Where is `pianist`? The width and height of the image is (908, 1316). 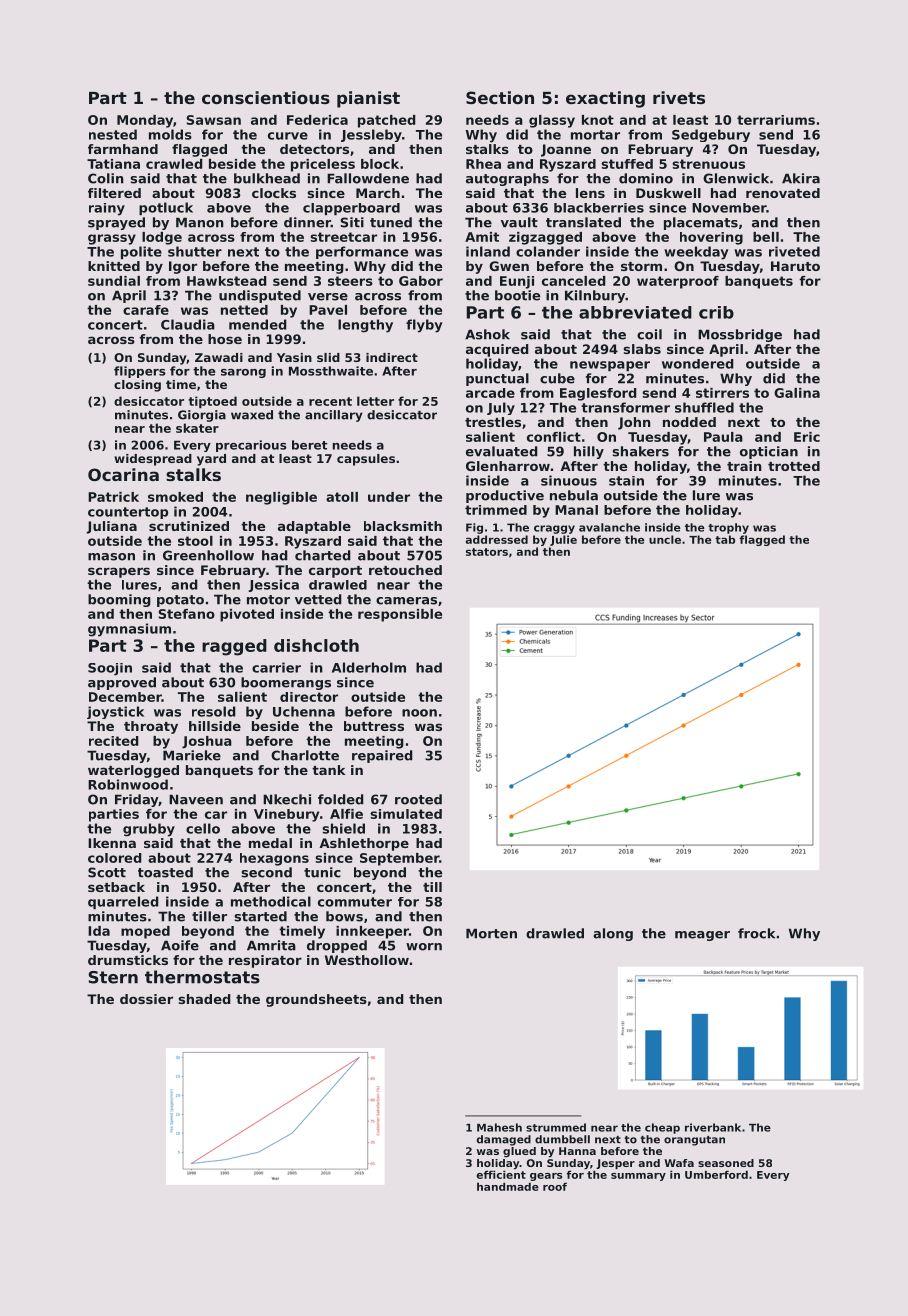 pianist is located at coordinates (368, 99).
